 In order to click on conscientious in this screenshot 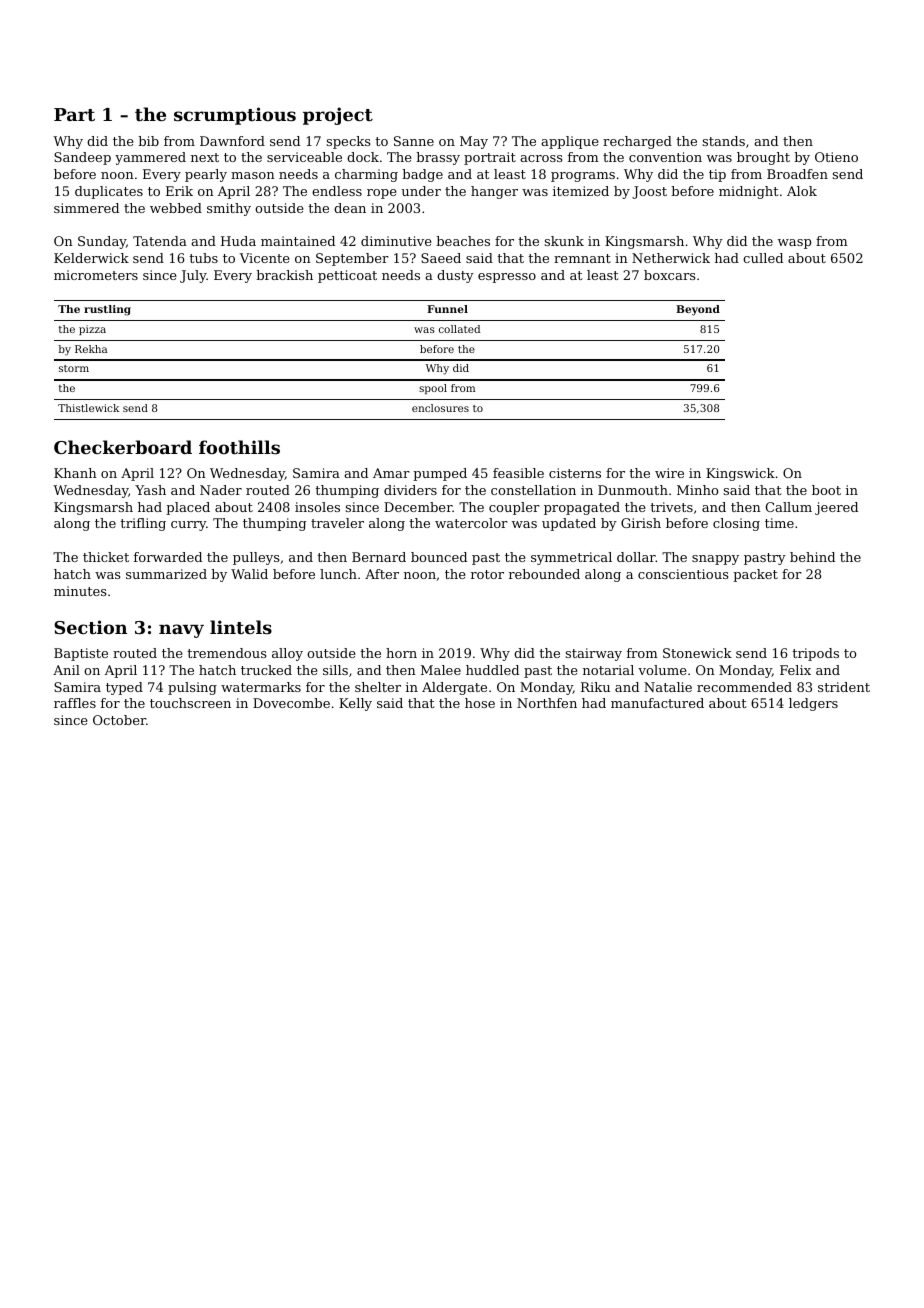, I will do `click(683, 574)`.
